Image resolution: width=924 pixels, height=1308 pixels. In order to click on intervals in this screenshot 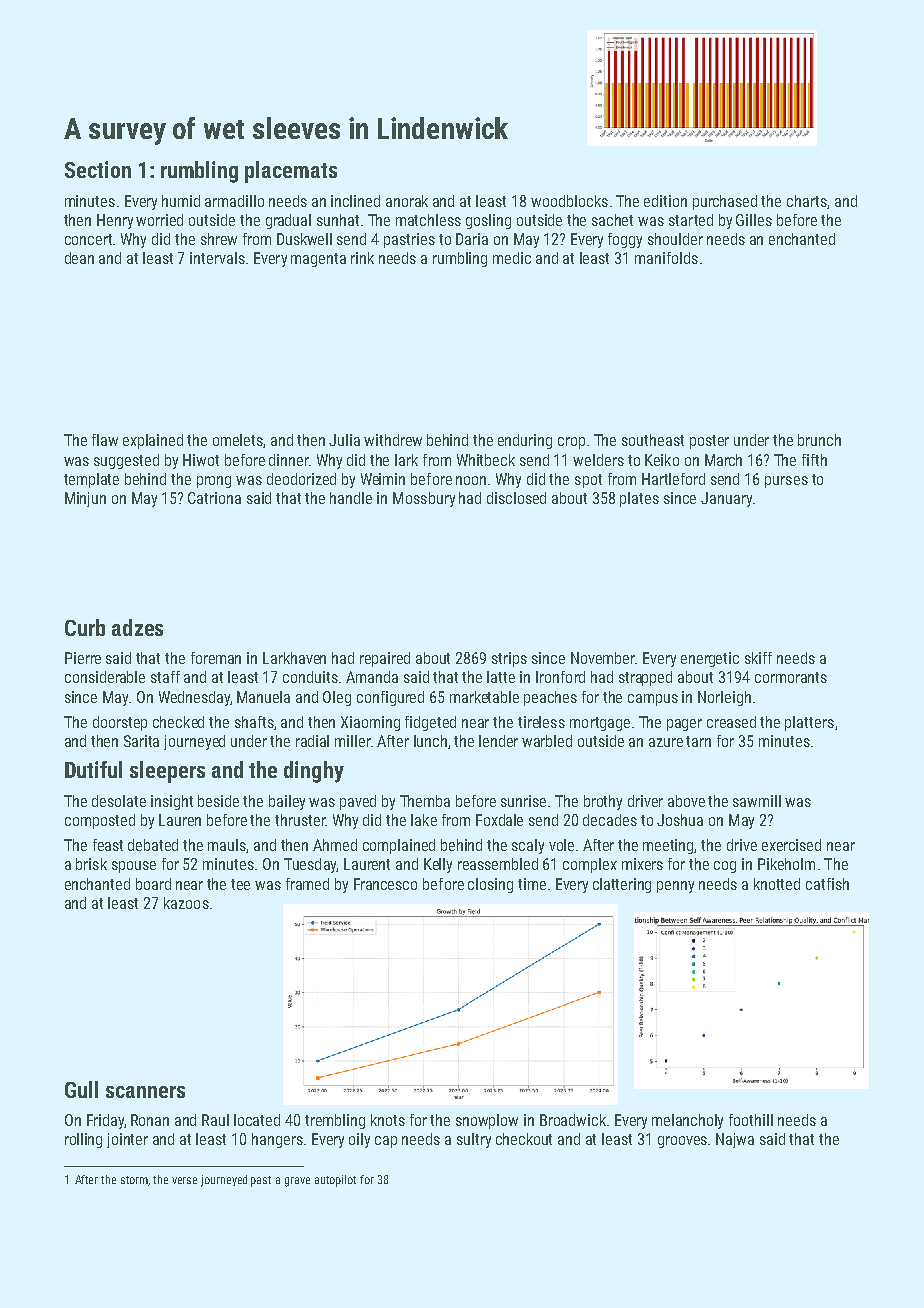, I will do `click(217, 258)`.
